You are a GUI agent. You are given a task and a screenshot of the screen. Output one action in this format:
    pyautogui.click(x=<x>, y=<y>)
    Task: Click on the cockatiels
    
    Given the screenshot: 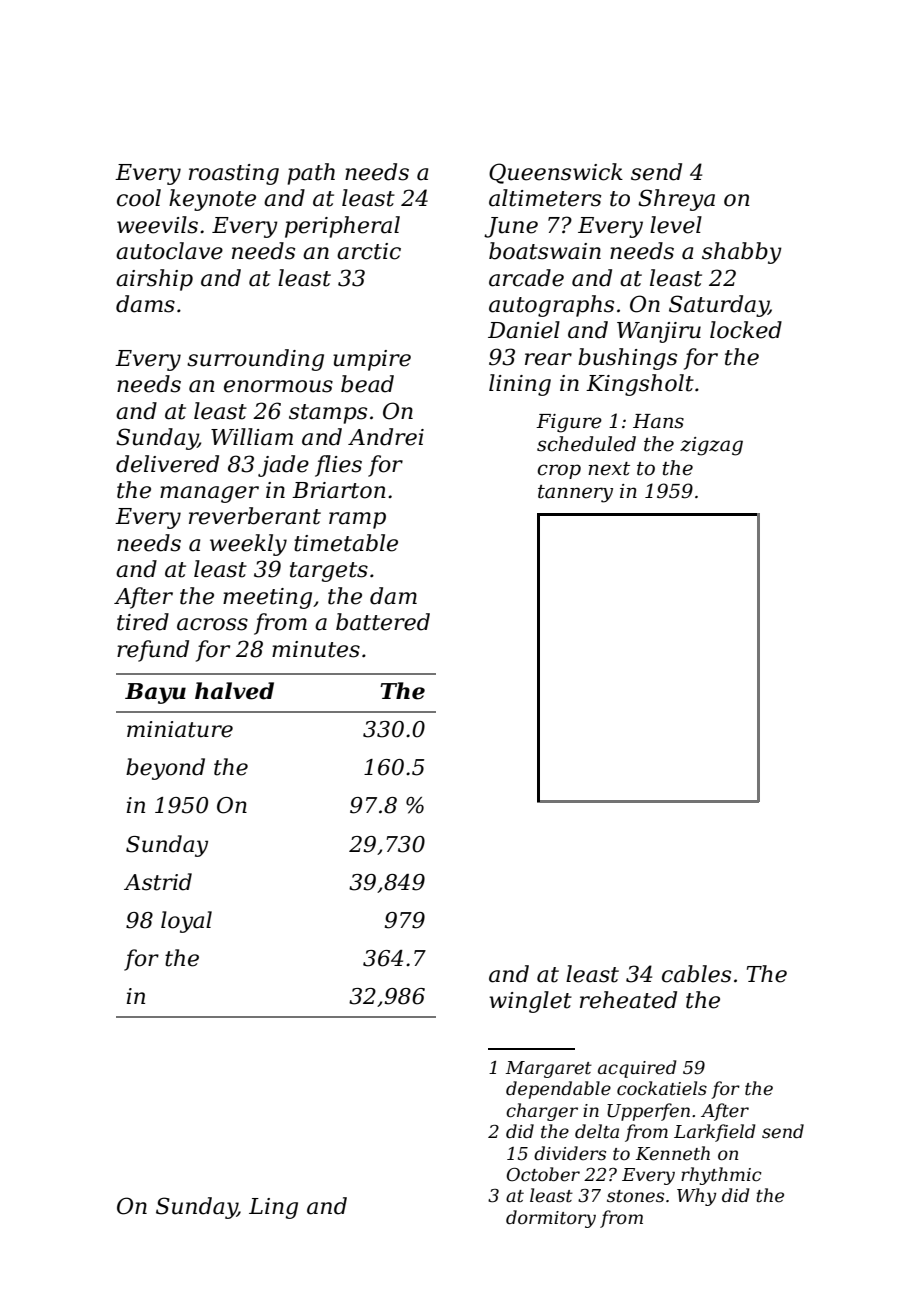 What is the action you would take?
    pyautogui.click(x=662, y=1088)
